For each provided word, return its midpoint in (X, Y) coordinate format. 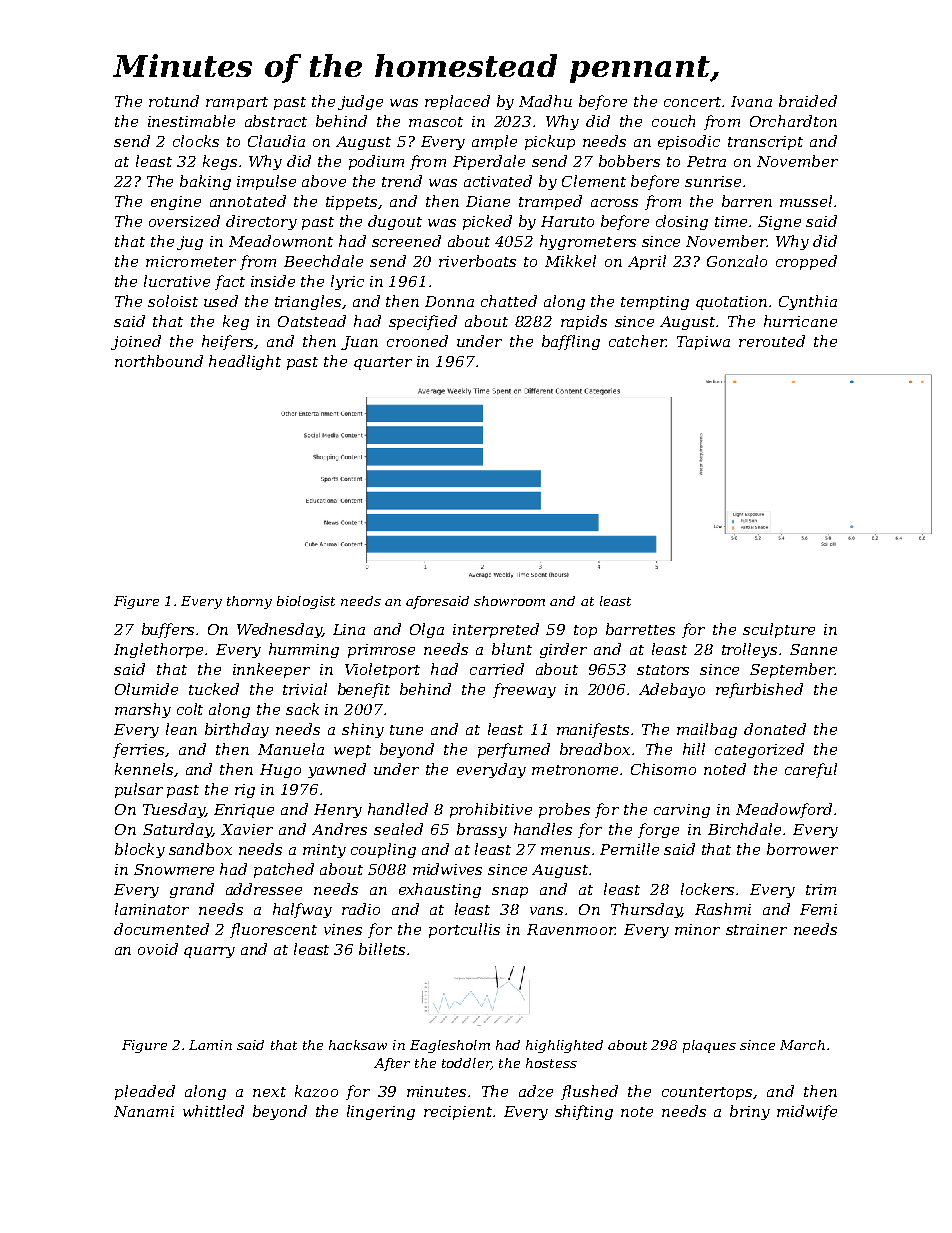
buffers (168, 630)
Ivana (751, 101)
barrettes (640, 629)
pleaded (145, 1092)
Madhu (545, 101)
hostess (551, 1063)
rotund (174, 101)
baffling (571, 342)
